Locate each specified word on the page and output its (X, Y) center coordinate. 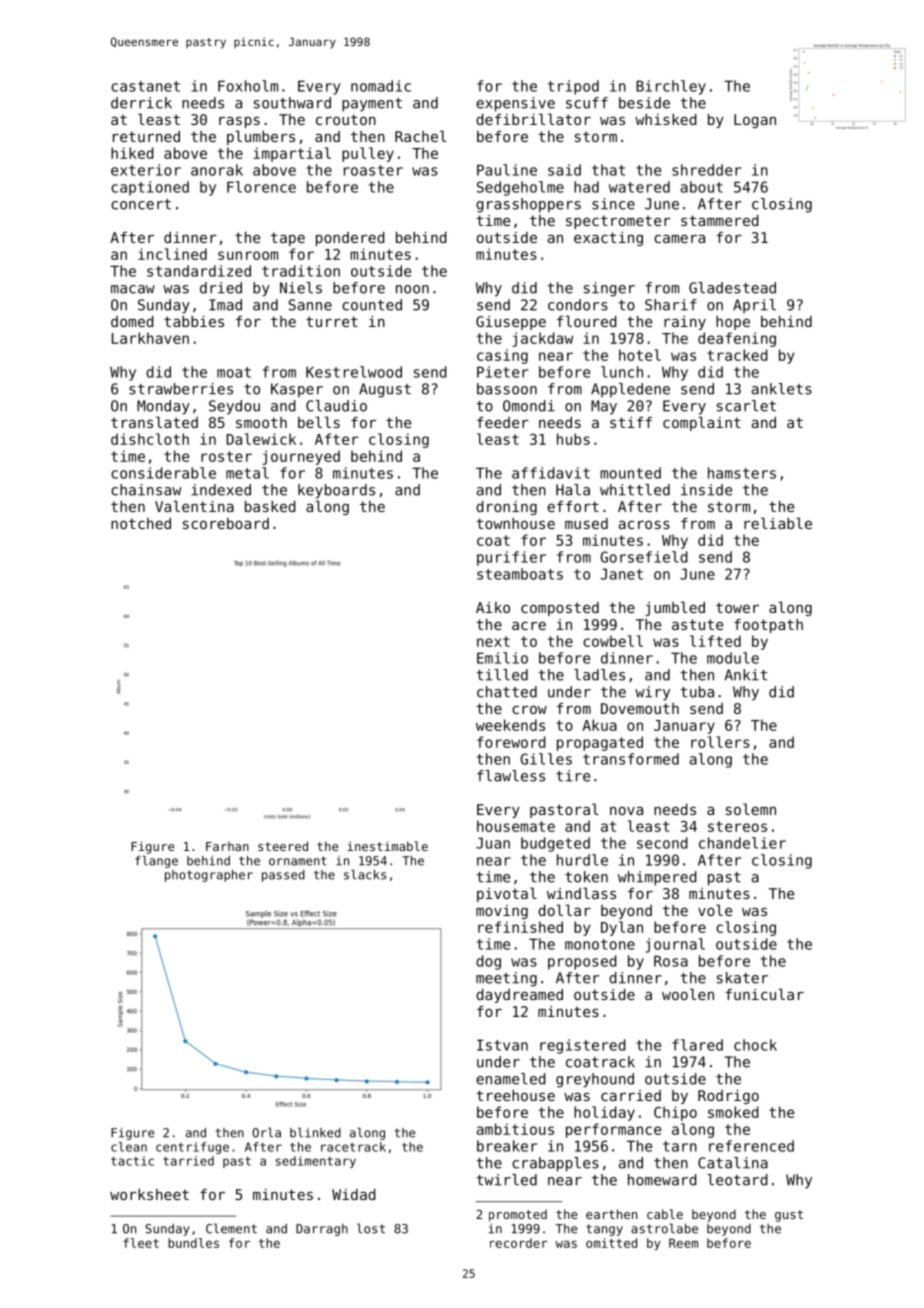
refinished (520, 927)
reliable (778, 523)
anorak (217, 170)
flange (156, 862)
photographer (209, 876)
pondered (350, 239)
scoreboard (226, 523)
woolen (688, 994)
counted (372, 305)
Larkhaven (150, 338)
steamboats (520, 574)
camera (679, 239)
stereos (737, 826)
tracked (737, 355)
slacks (365, 875)
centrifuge (192, 1148)
